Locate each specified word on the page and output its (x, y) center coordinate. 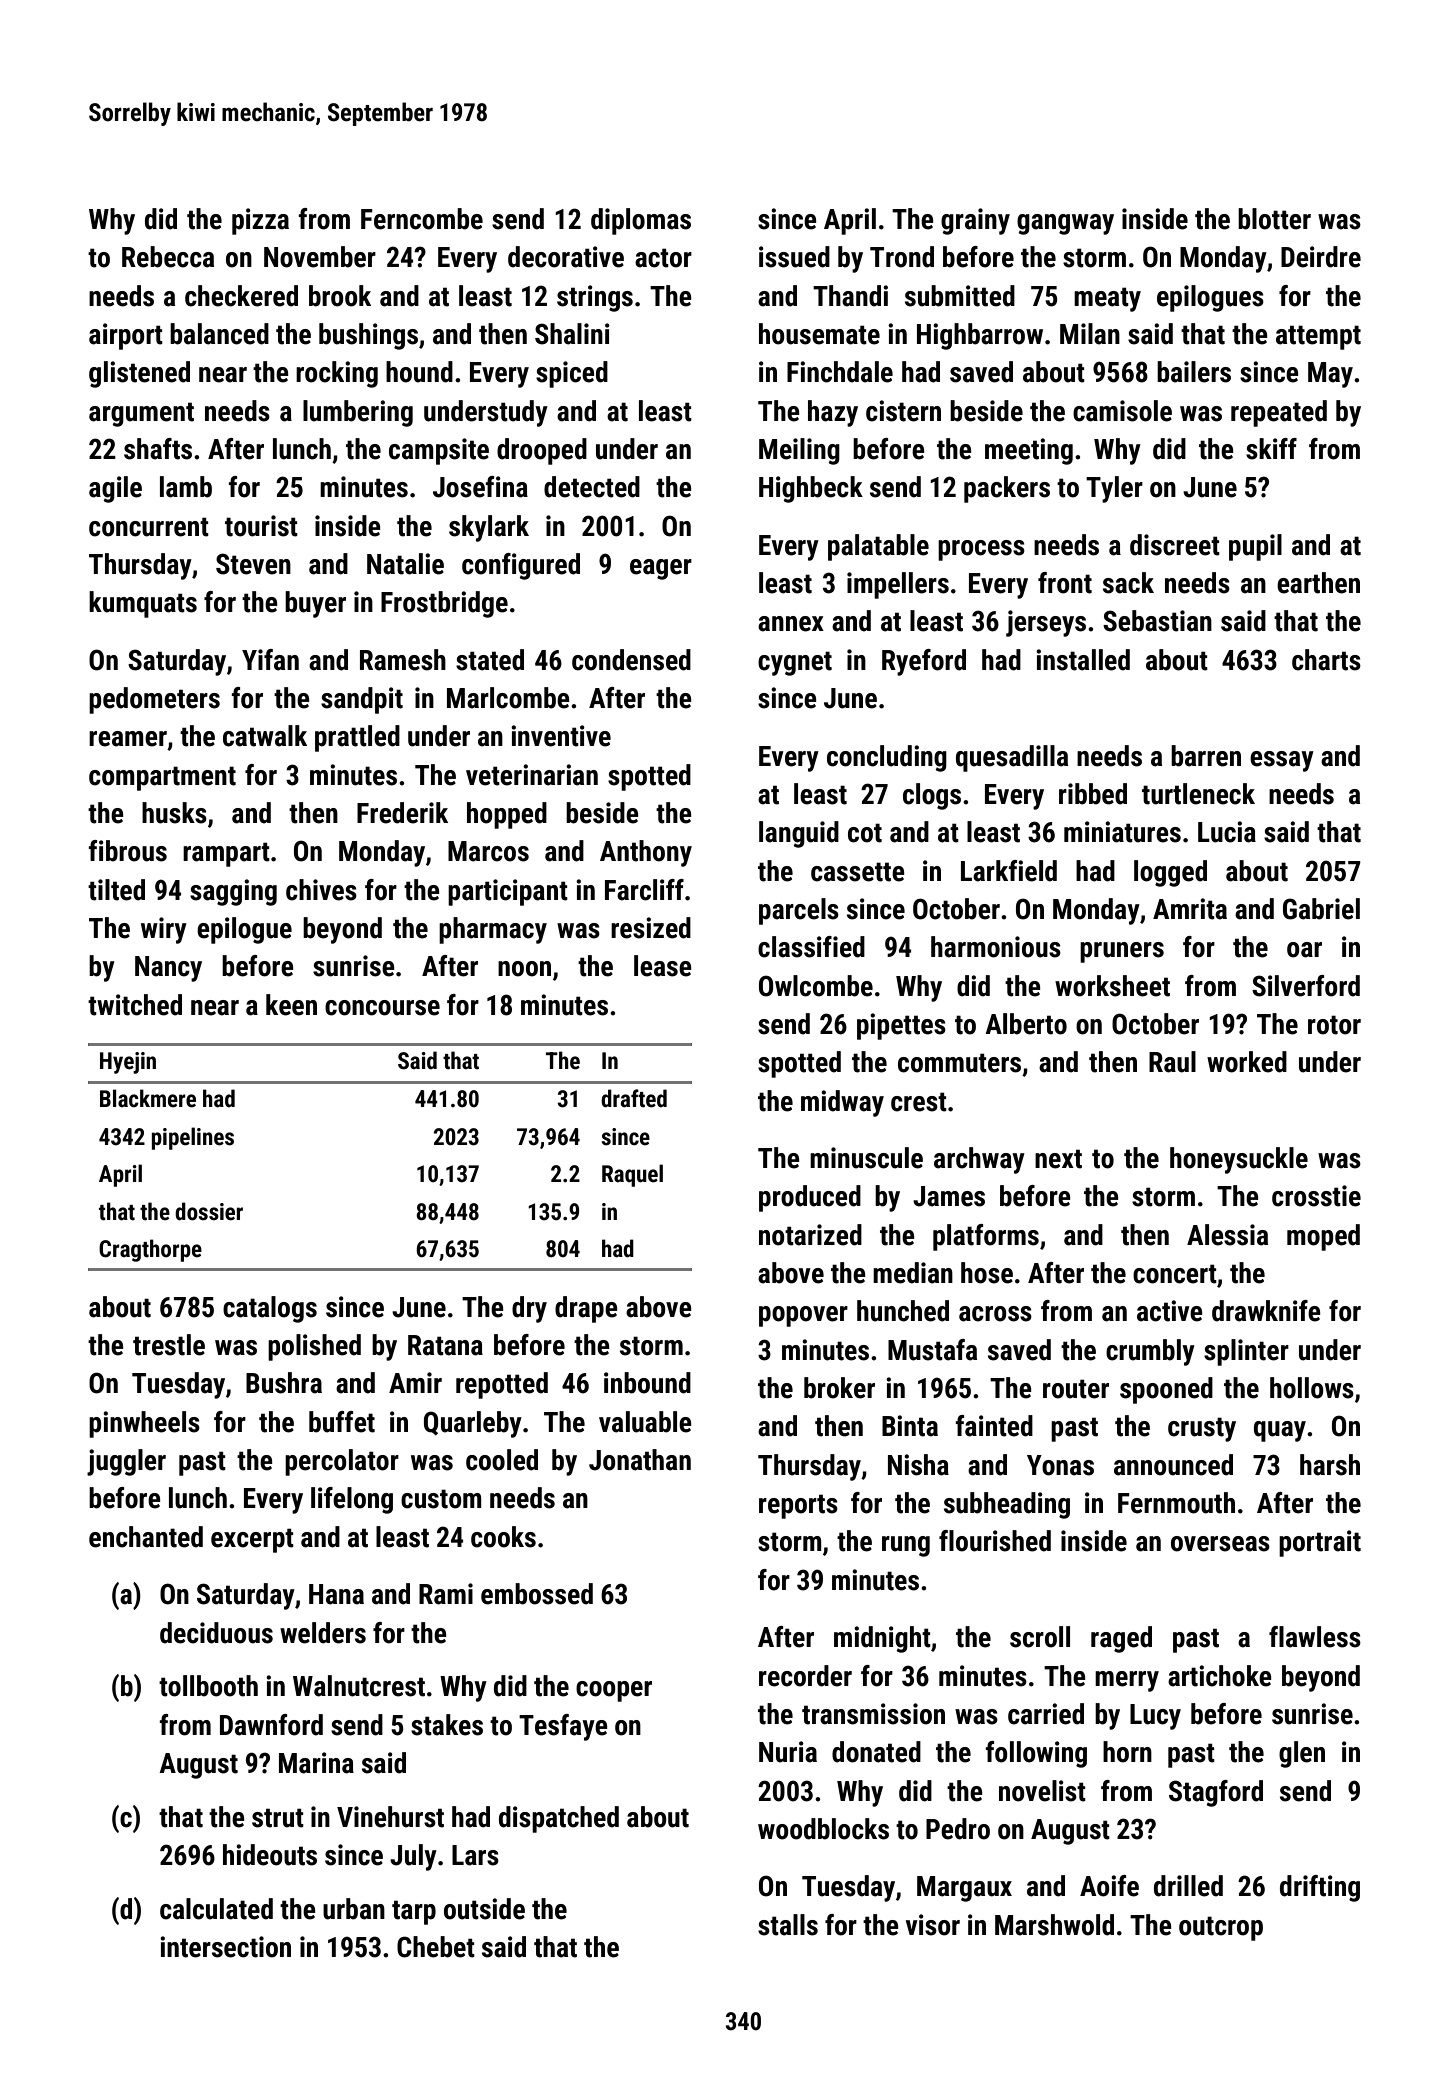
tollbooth (208, 1686)
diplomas (641, 221)
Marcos (488, 851)
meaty (1107, 299)
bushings (368, 336)
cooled (502, 1460)
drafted (634, 1098)
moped (1323, 1237)
